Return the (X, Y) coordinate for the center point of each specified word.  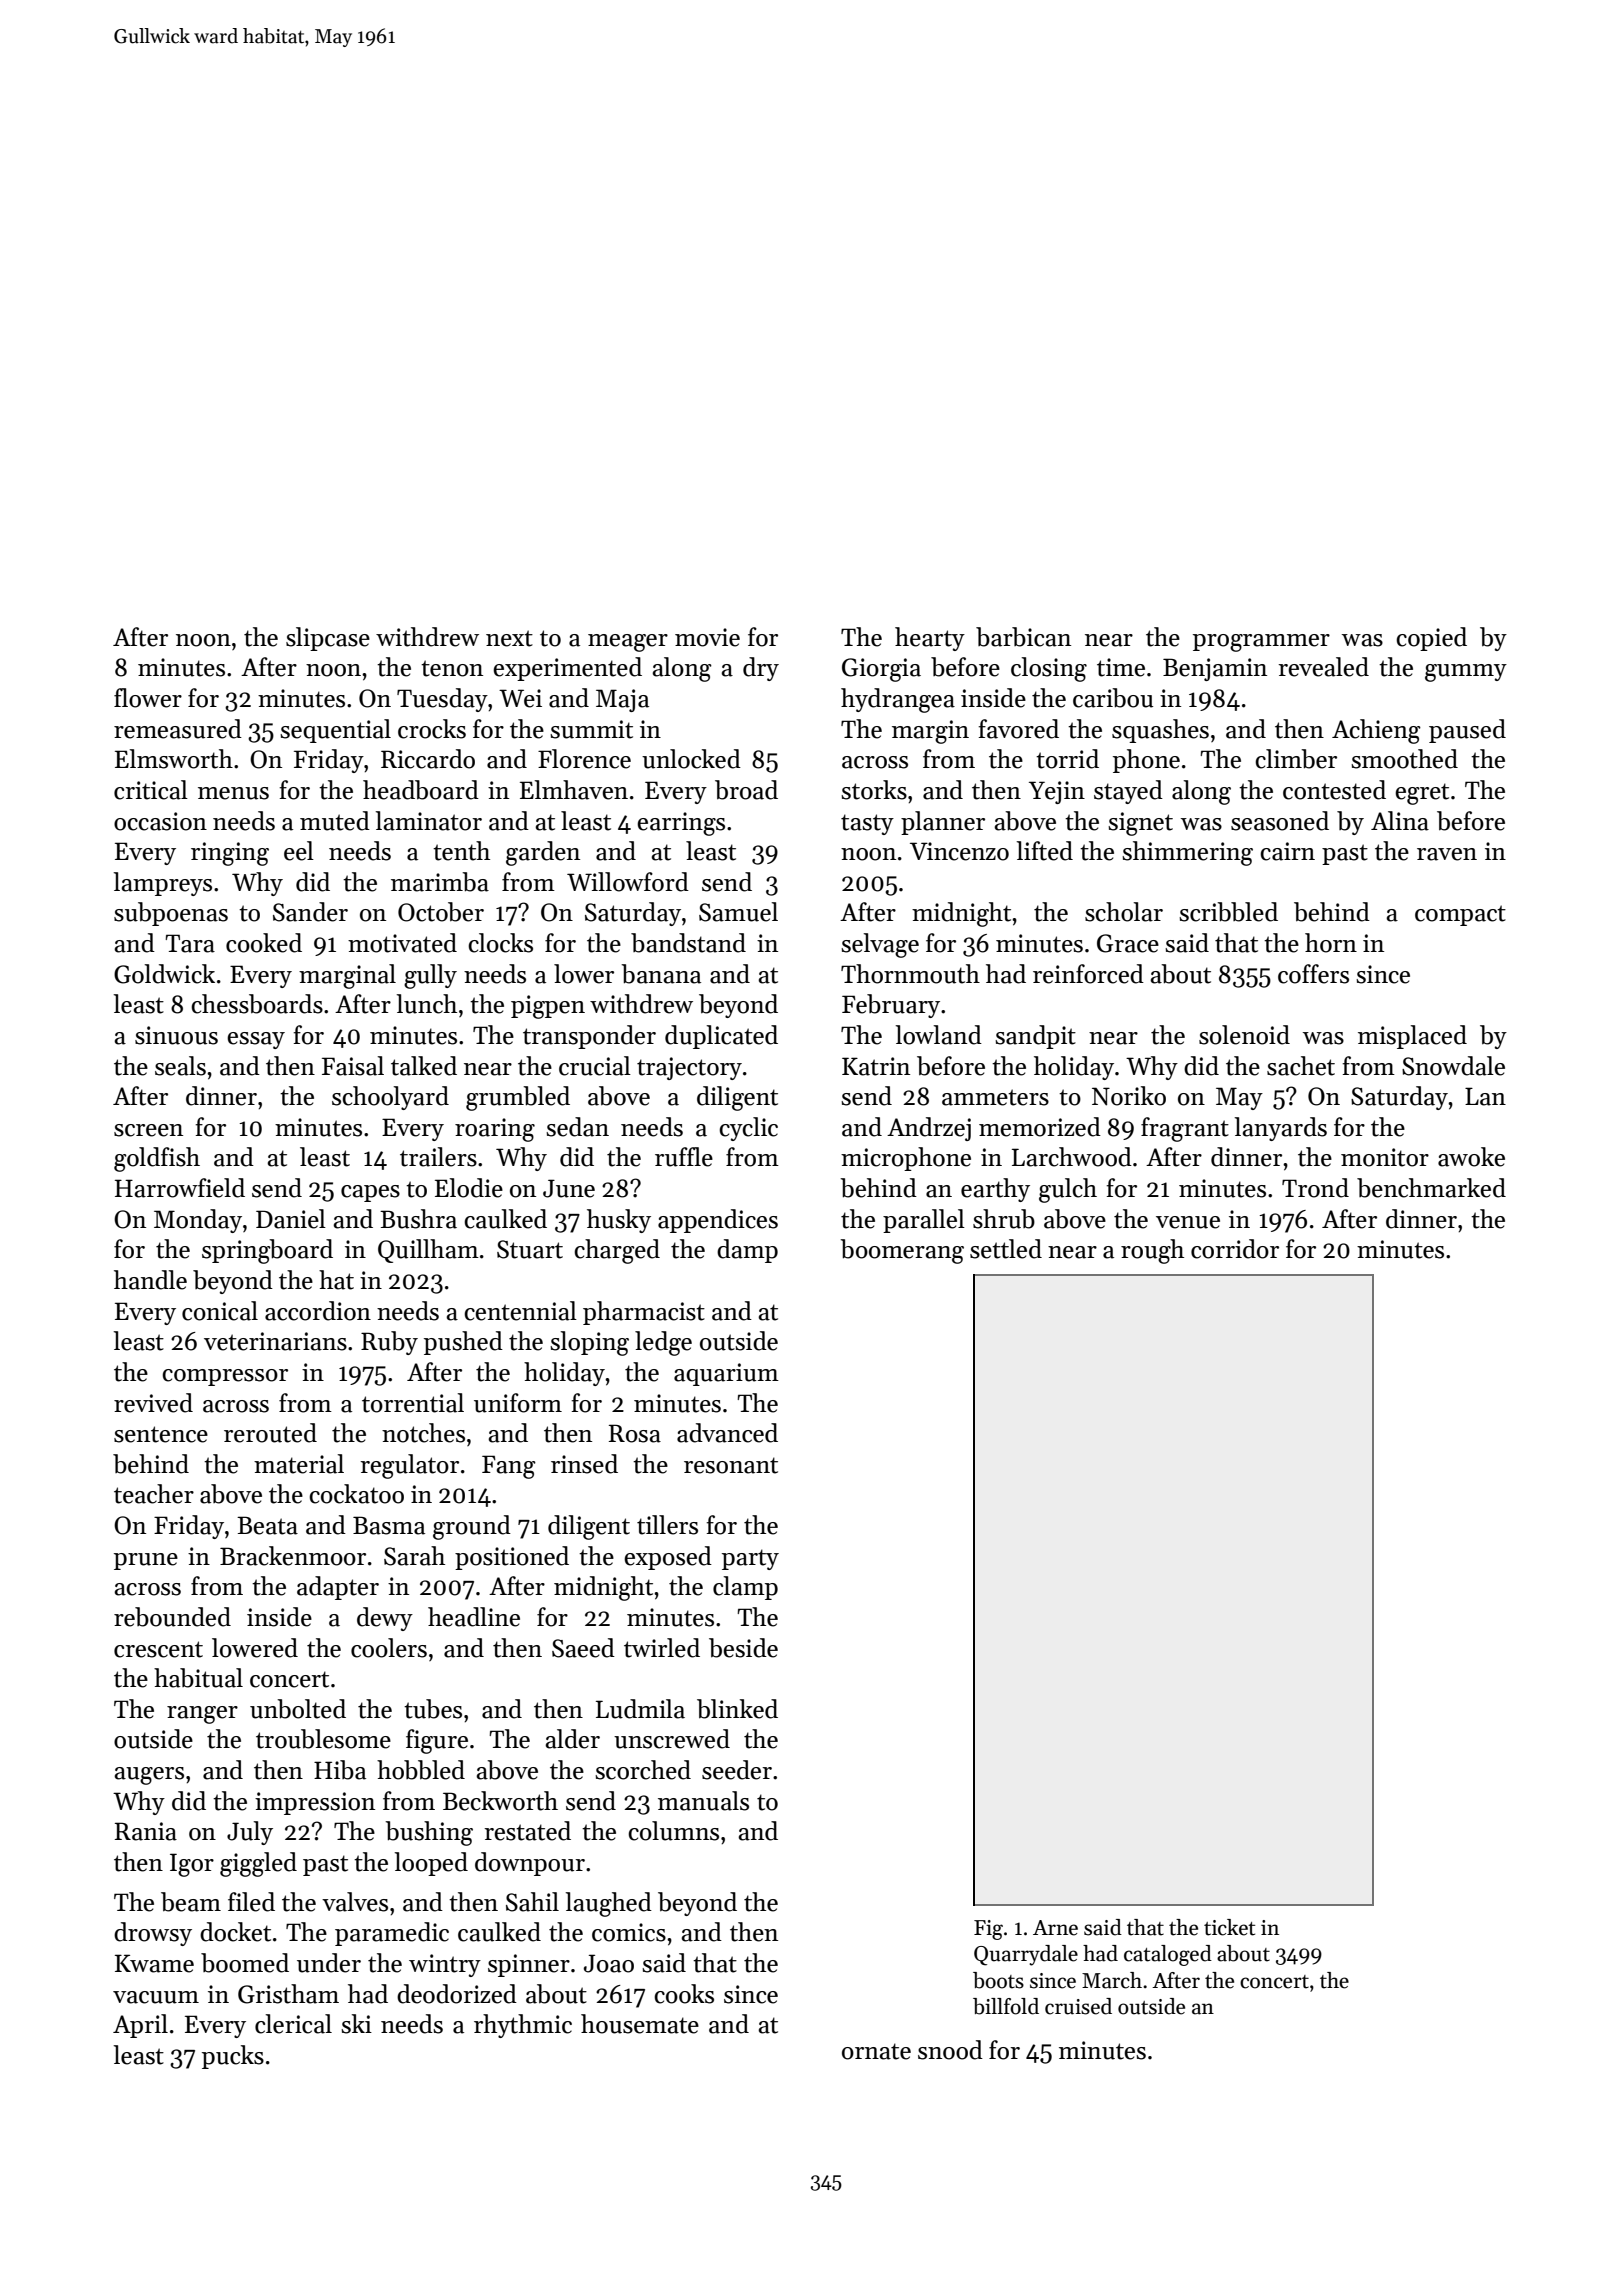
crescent (158, 1649)
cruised (1078, 2006)
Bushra (418, 1219)
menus (233, 793)
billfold (1006, 2006)
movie (707, 637)
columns (673, 1831)
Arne (1055, 1928)
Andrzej (929, 1129)
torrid (1067, 759)
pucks (233, 2057)
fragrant (1185, 1129)
